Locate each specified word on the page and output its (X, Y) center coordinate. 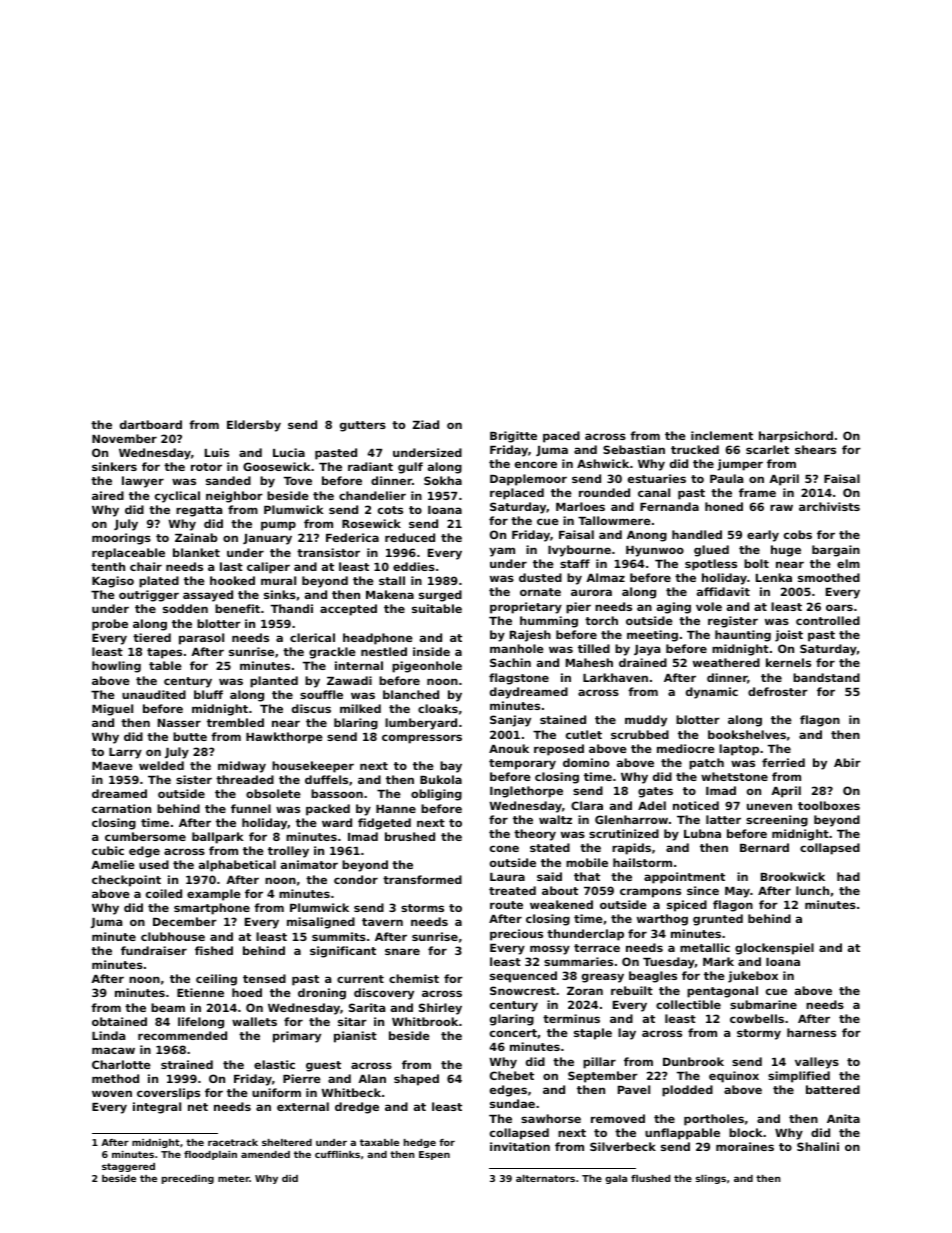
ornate (540, 592)
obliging (436, 795)
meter (233, 1178)
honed (724, 506)
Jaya (647, 650)
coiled (164, 893)
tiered (152, 637)
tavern (382, 922)
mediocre (686, 748)
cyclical (177, 497)
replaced (517, 494)
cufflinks (337, 1154)
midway (242, 767)
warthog (662, 920)
